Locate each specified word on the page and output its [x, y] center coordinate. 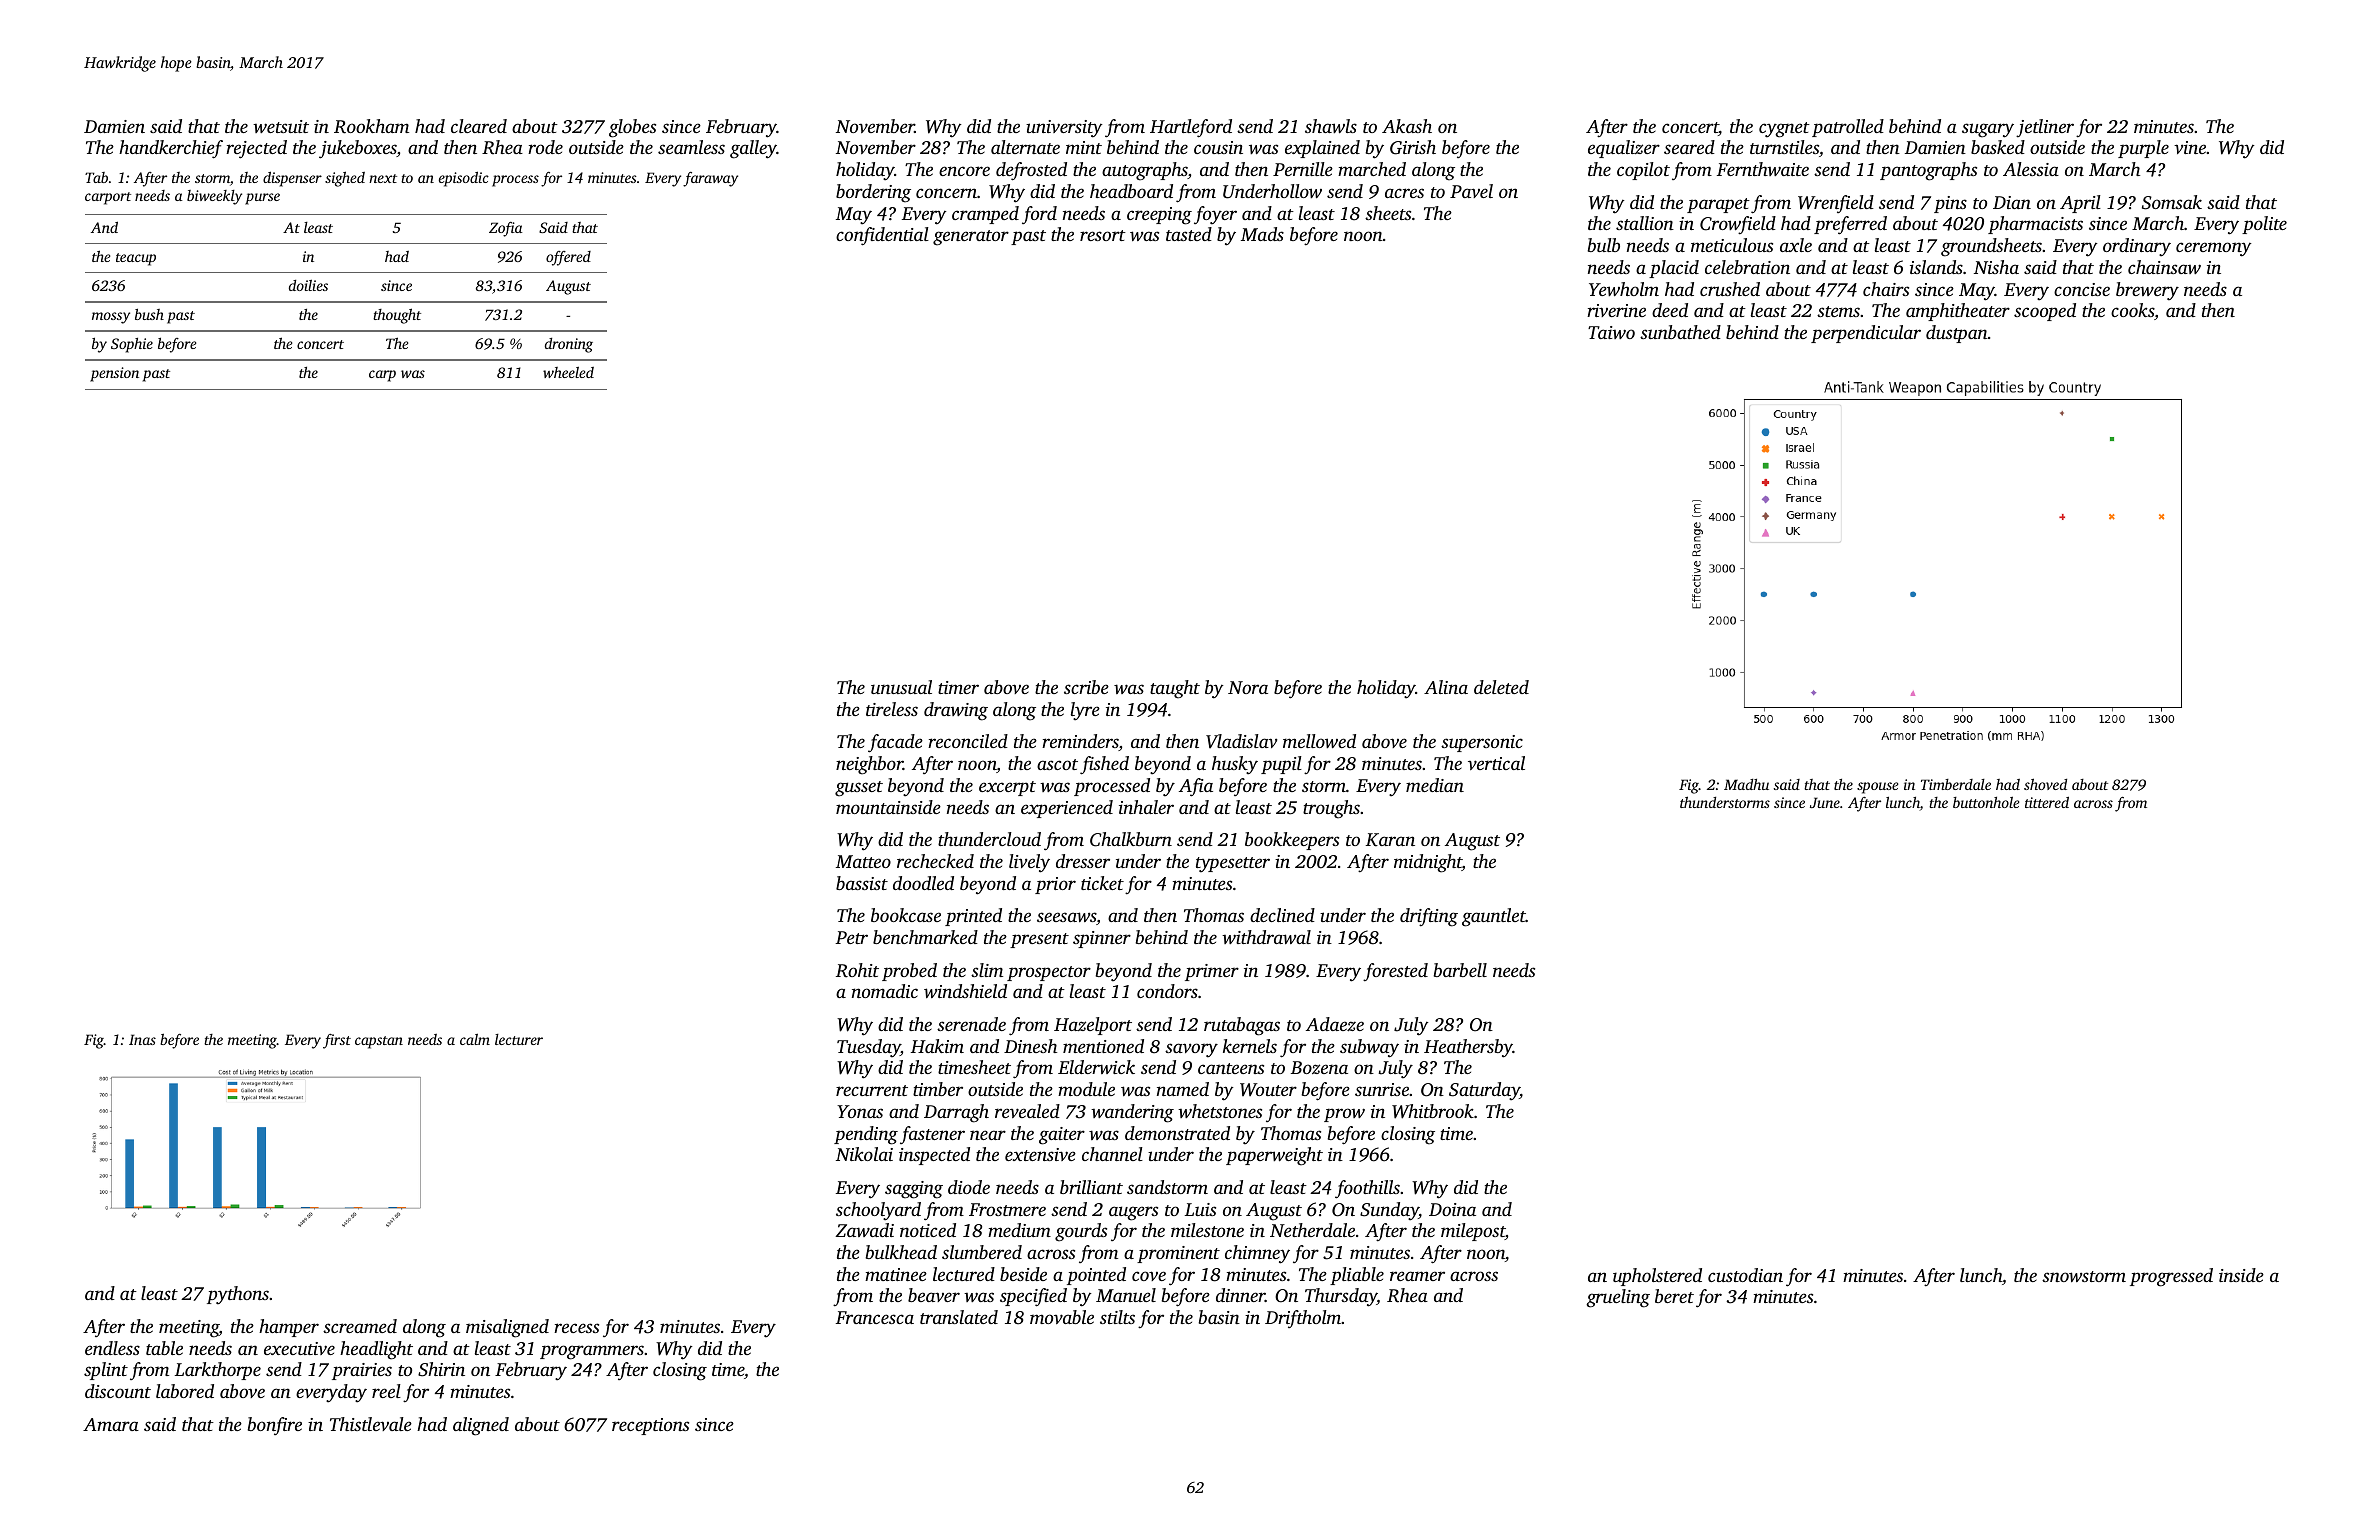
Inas [142, 1039]
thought [397, 316]
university [1064, 129]
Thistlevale [371, 1424]
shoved [2045, 784]
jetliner [2045, 128]
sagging [914, 1190]
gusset [859, 789]
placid [1674, 269]
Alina [1446, 687]
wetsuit [281, 126]
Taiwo [1611, 332]
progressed [2171, 1277]
